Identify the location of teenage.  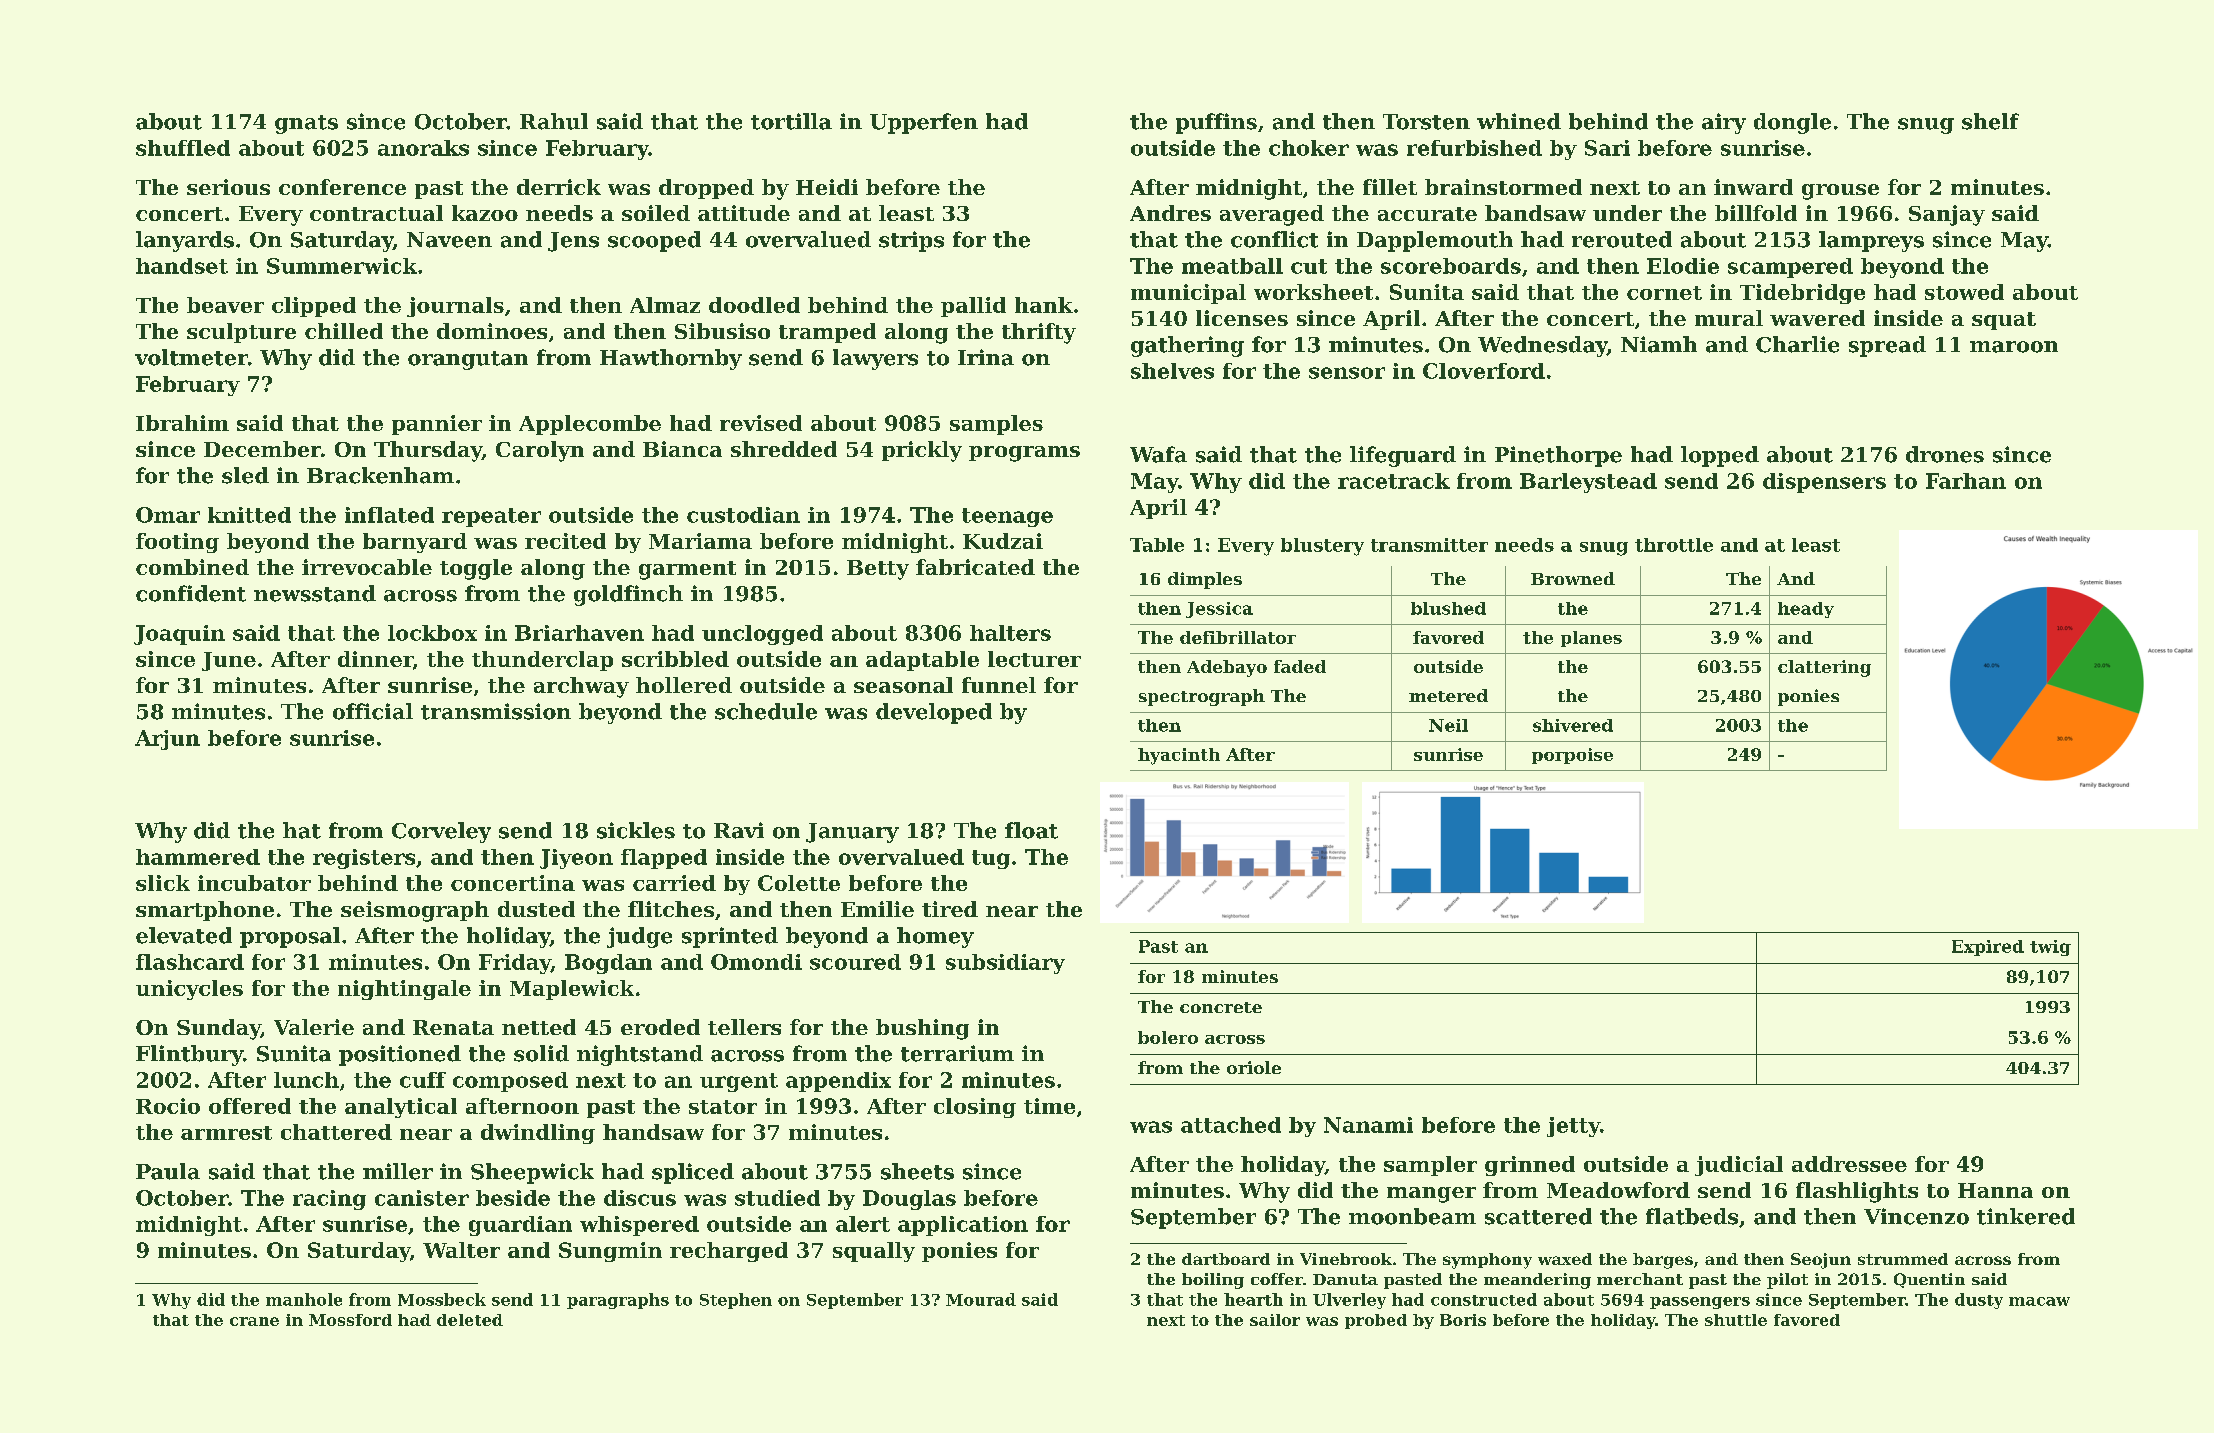
(1007, 517).
